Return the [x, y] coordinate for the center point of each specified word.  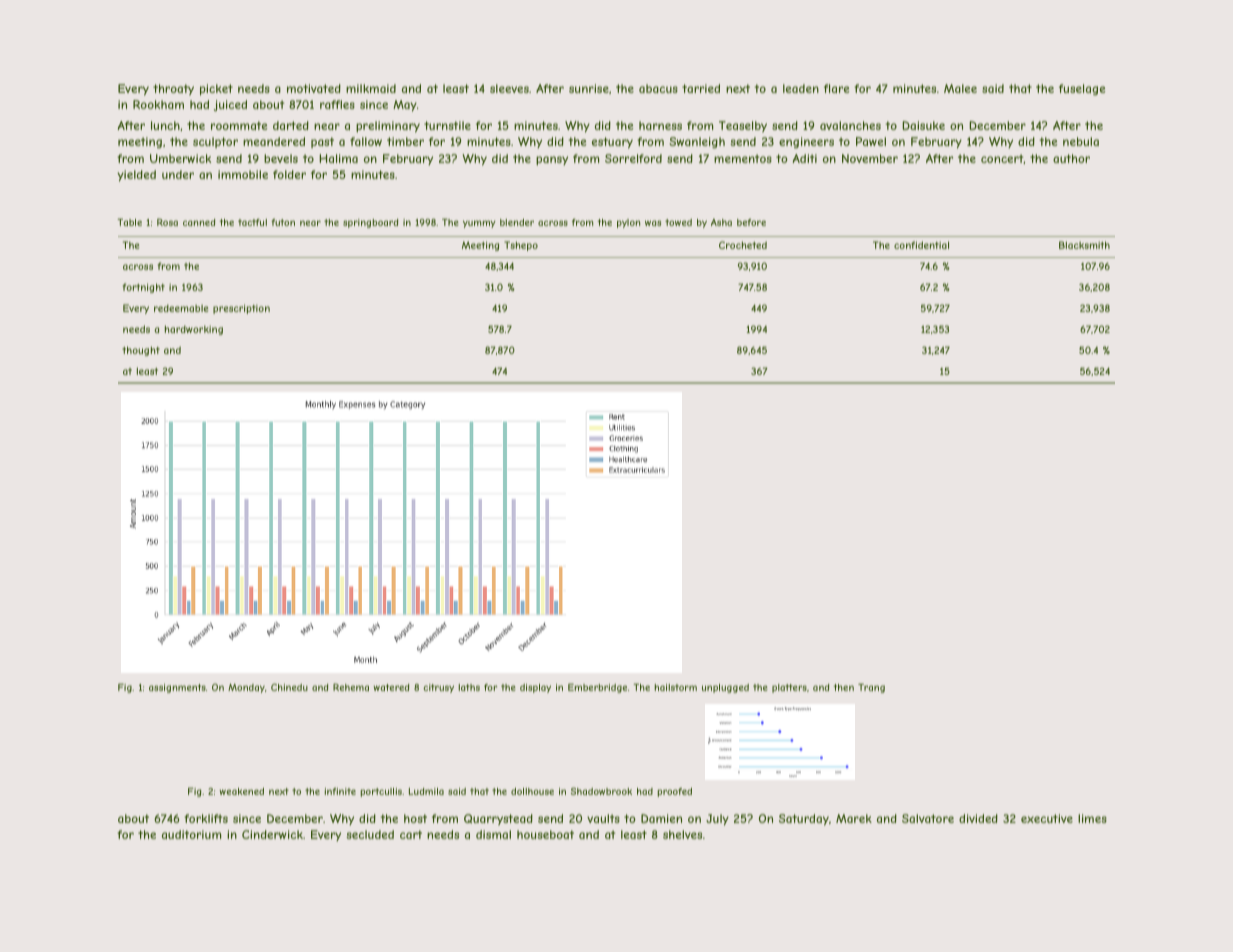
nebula [1081, 141]
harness [660, 125]
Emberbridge [597, 688]
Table [129, 222]
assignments [177, 688]
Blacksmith [1084, 245]
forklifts [206, 818]
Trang [871, 688]
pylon [628, 223]
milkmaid [371, 88]
